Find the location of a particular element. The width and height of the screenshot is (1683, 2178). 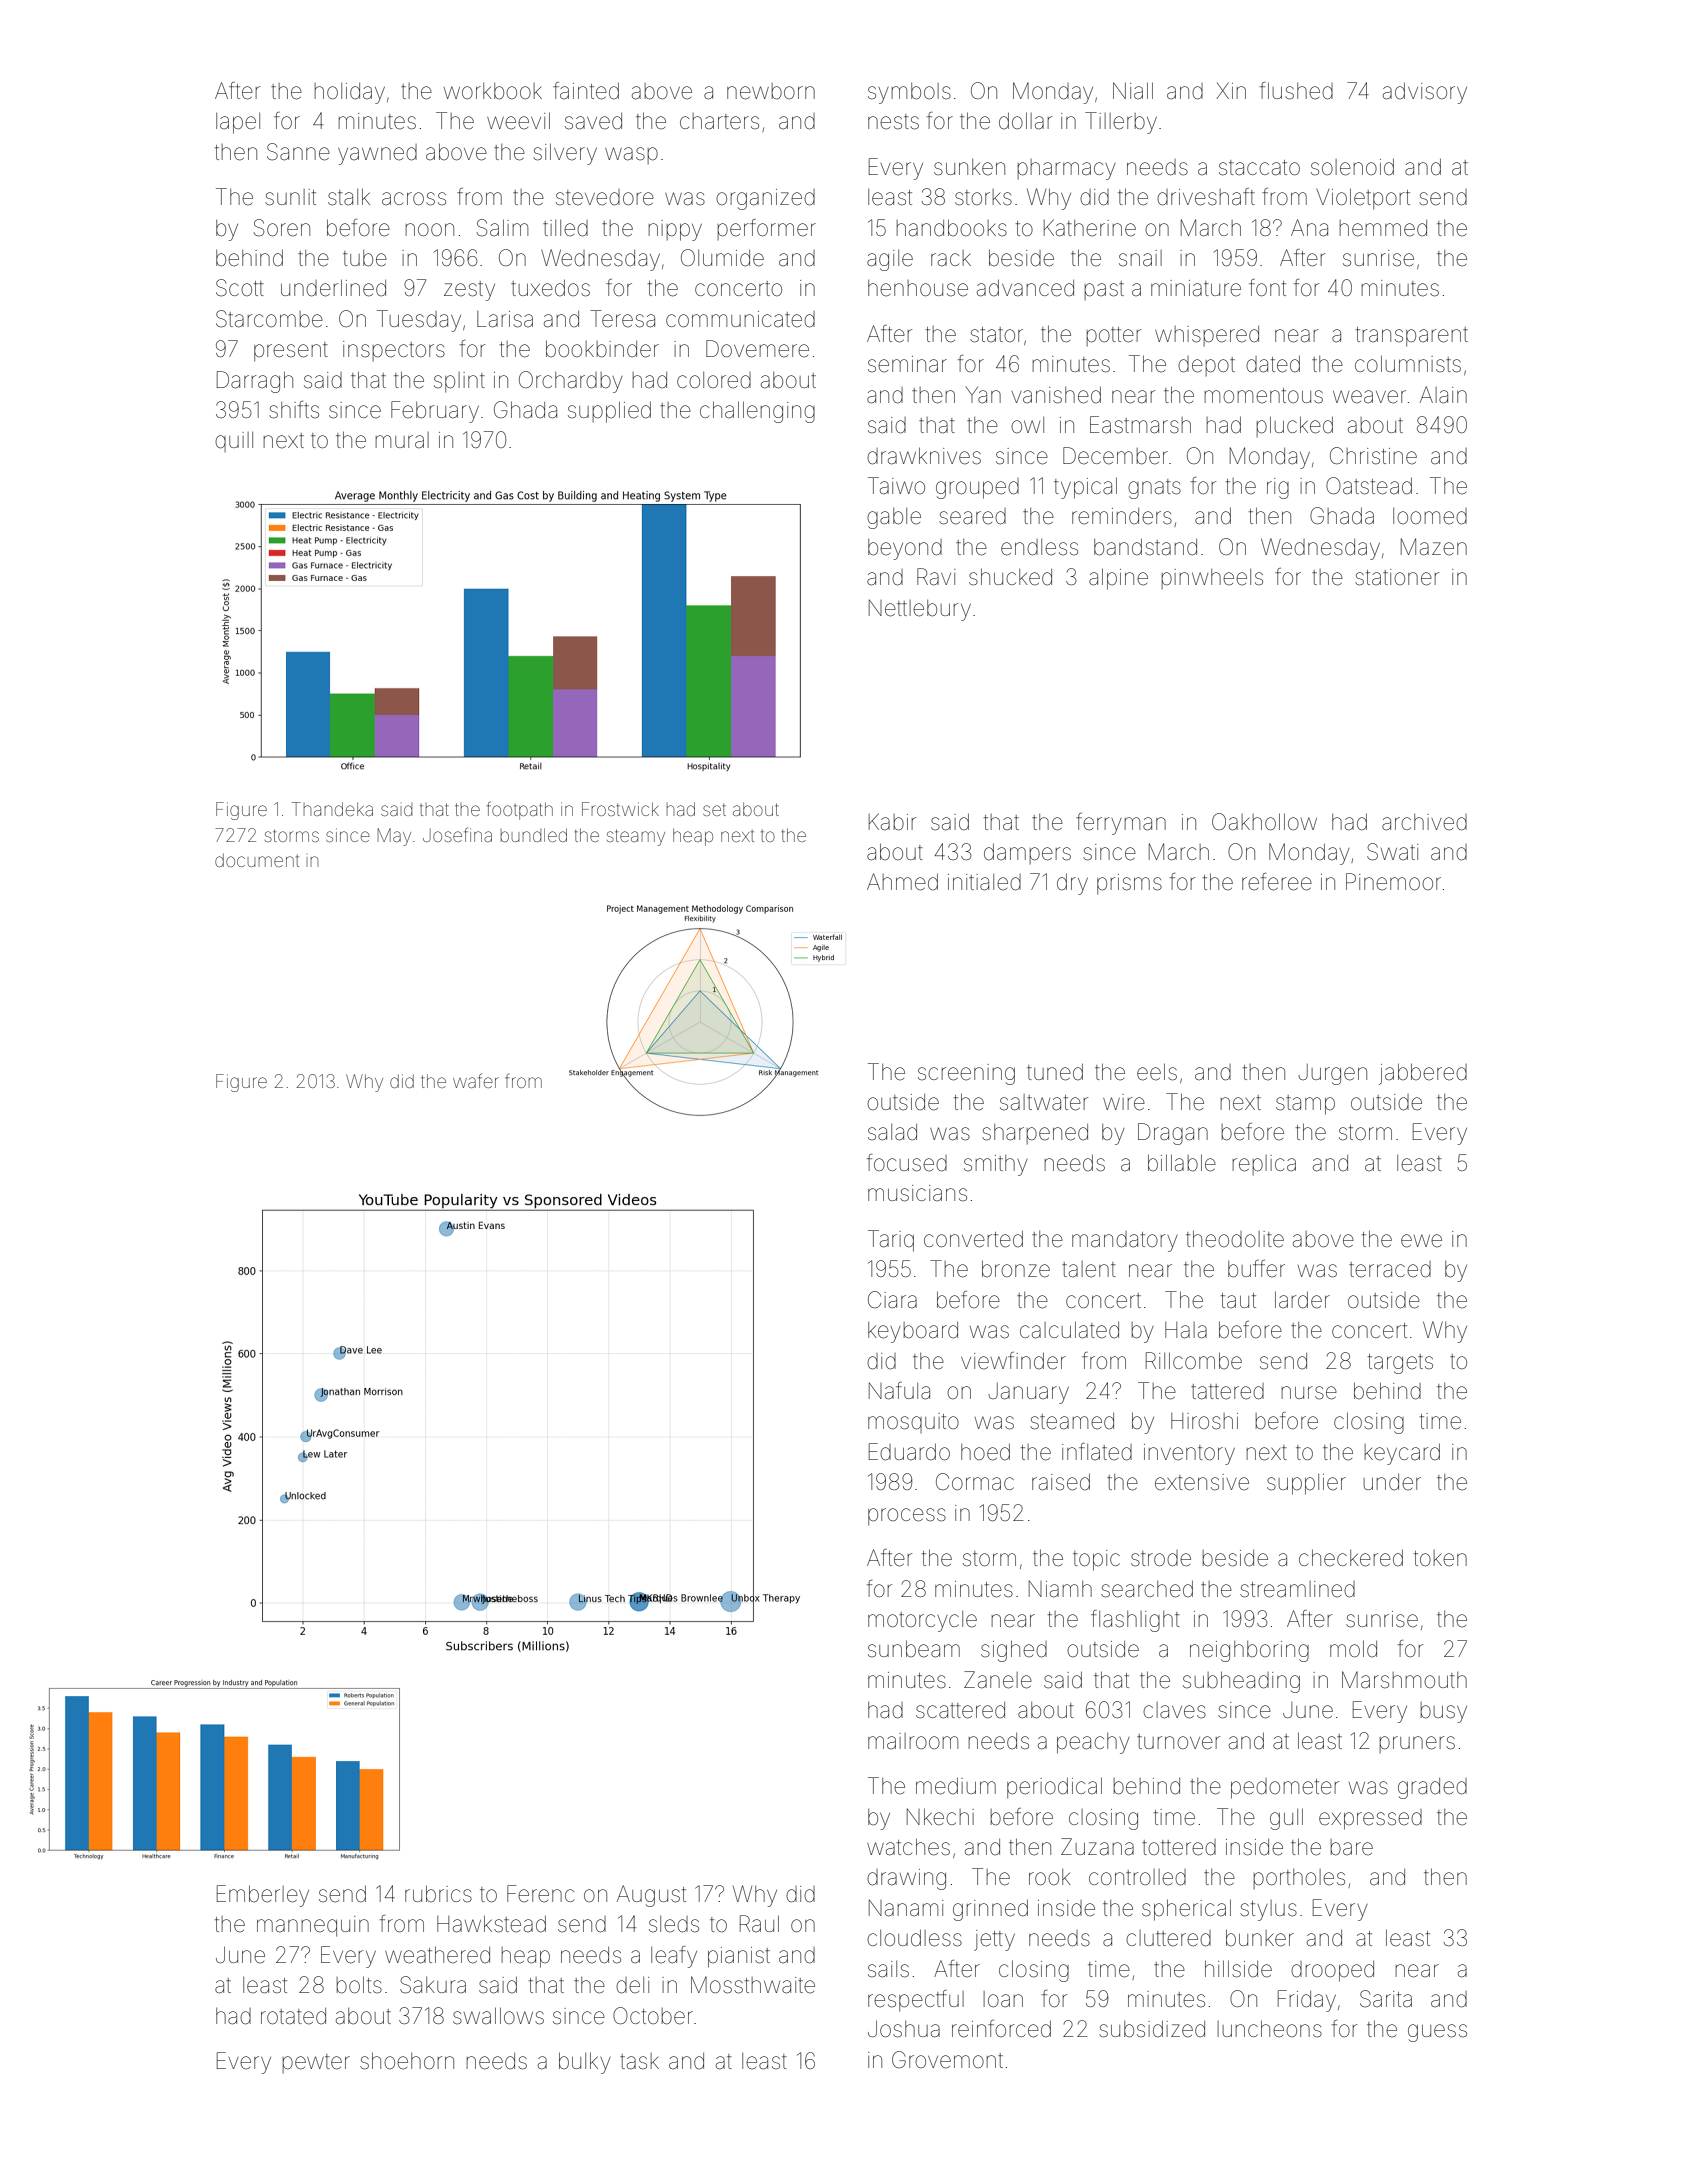

task is located at coordinates (639, 2061).
